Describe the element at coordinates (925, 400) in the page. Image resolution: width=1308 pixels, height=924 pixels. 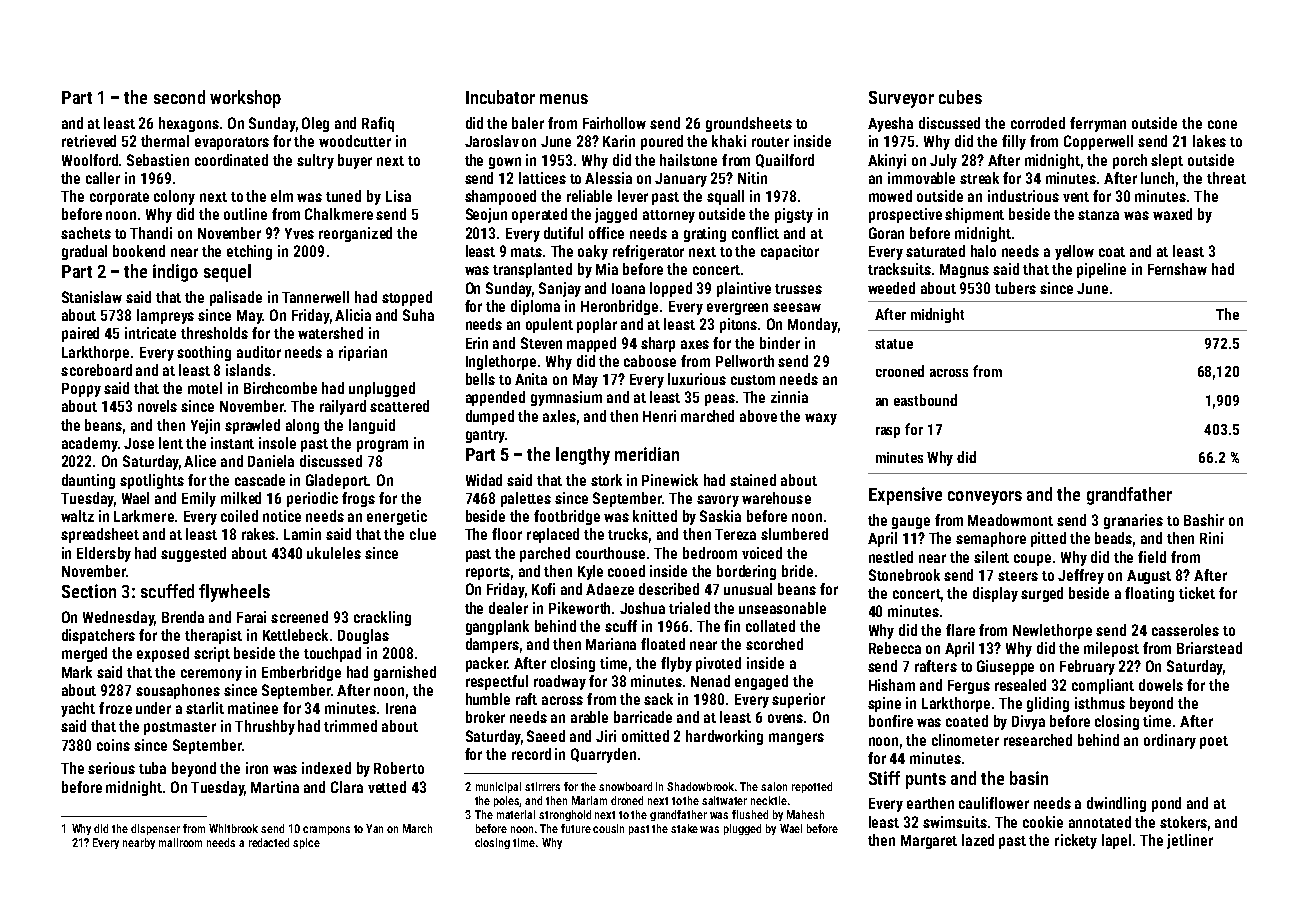
I see `eastbound` at that location.
